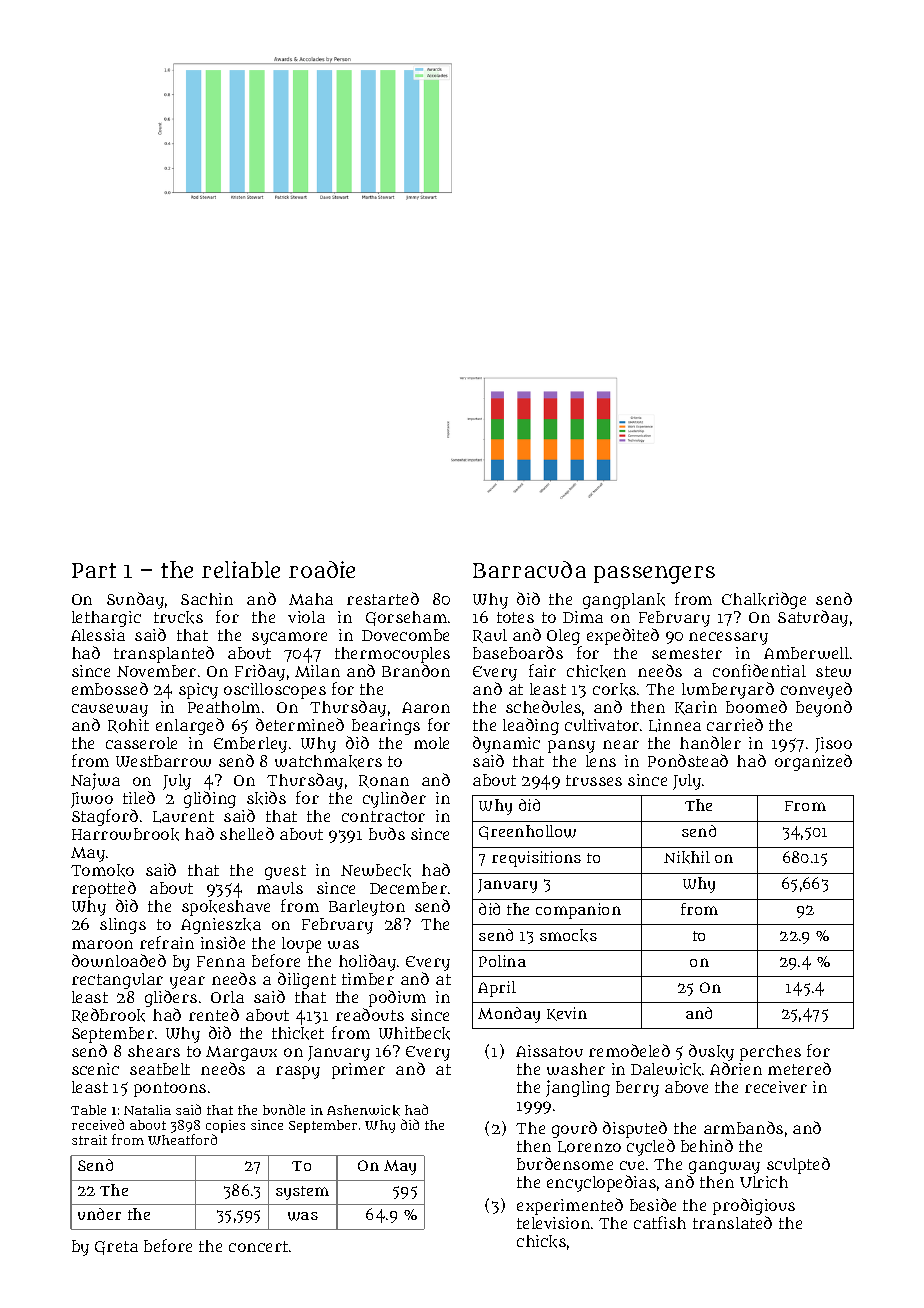 The width and height of the screenshot is (924, 1308). What do you see at coordinates (764, 600) in the screenshot?
I see `Chalkridge` at bounding box center [764, 600].
